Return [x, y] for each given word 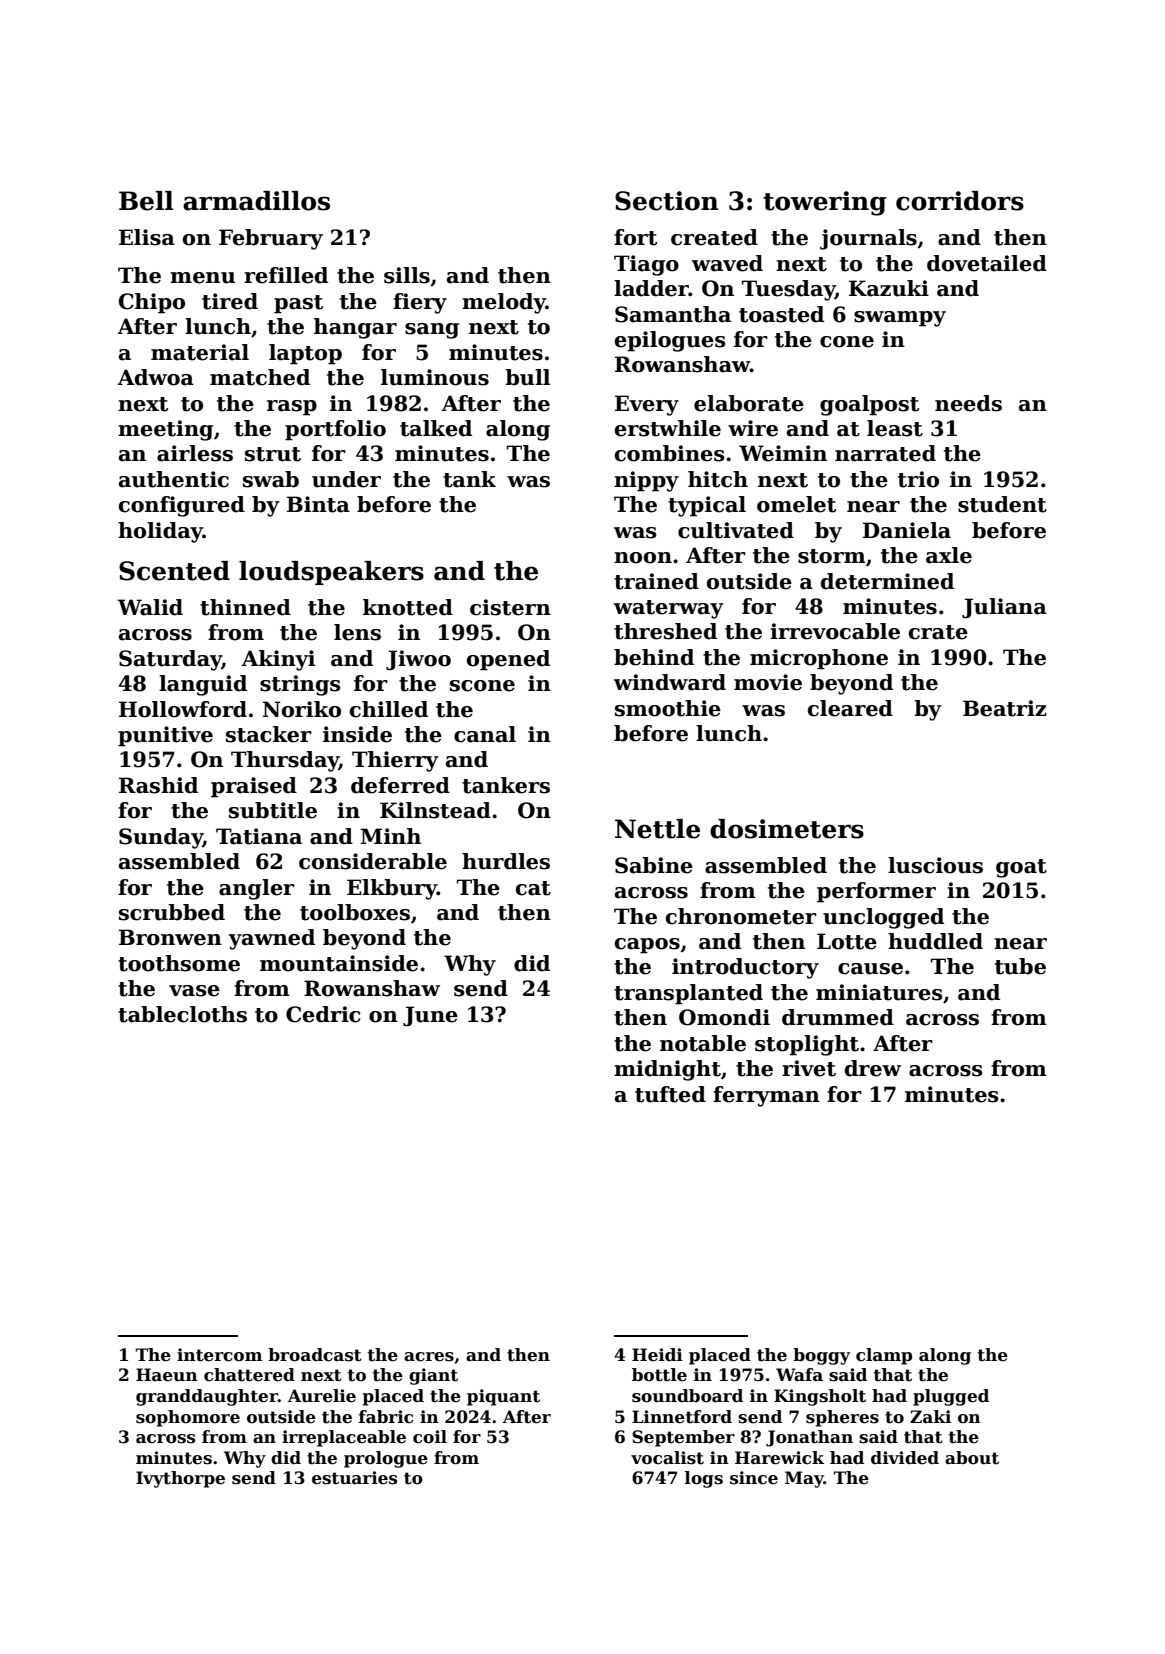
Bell [146, 201]
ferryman [766, 1096]
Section [667, 201]
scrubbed [172, 912]
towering [825, 203]
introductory [745, 968]
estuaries [354, 1478]
